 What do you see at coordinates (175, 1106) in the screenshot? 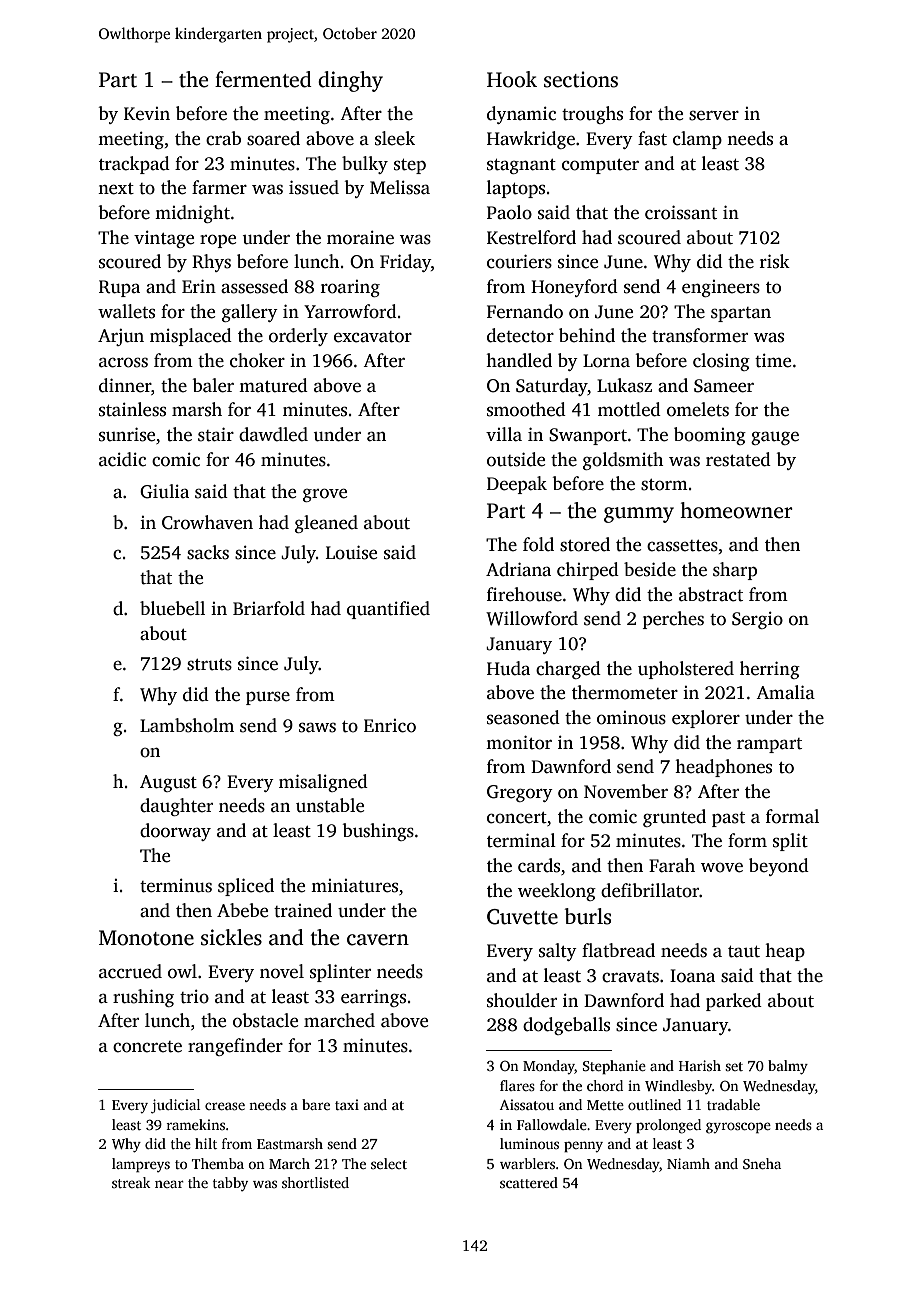
I see `judicial` at bounding box center [175, 1106].
